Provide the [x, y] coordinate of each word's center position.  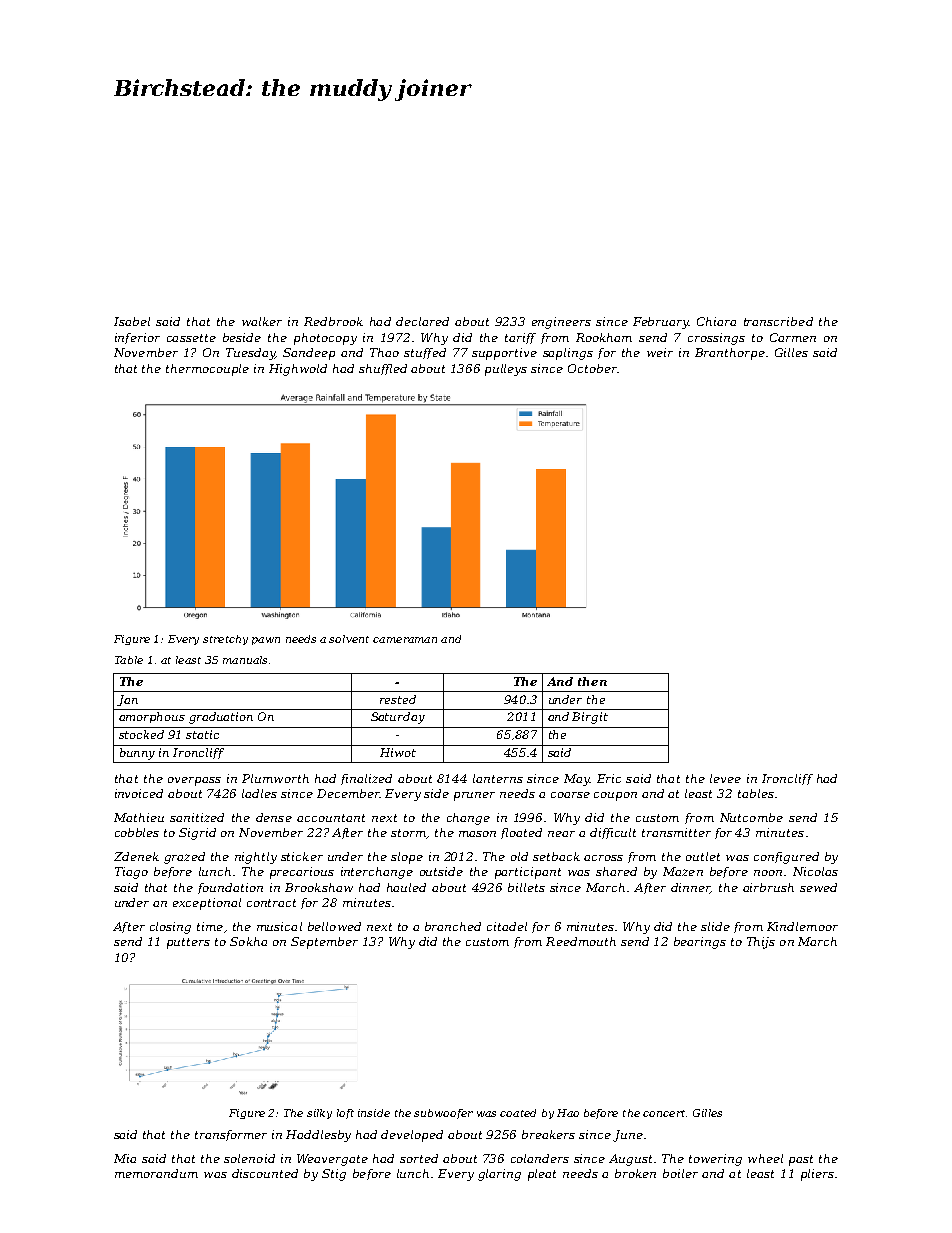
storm [408, 833]
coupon [615, 796]
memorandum [156, 1173]
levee [725, 778]
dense [274, 817]
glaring [499, 1175]
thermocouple [207, 370]
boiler [680, 1173]
